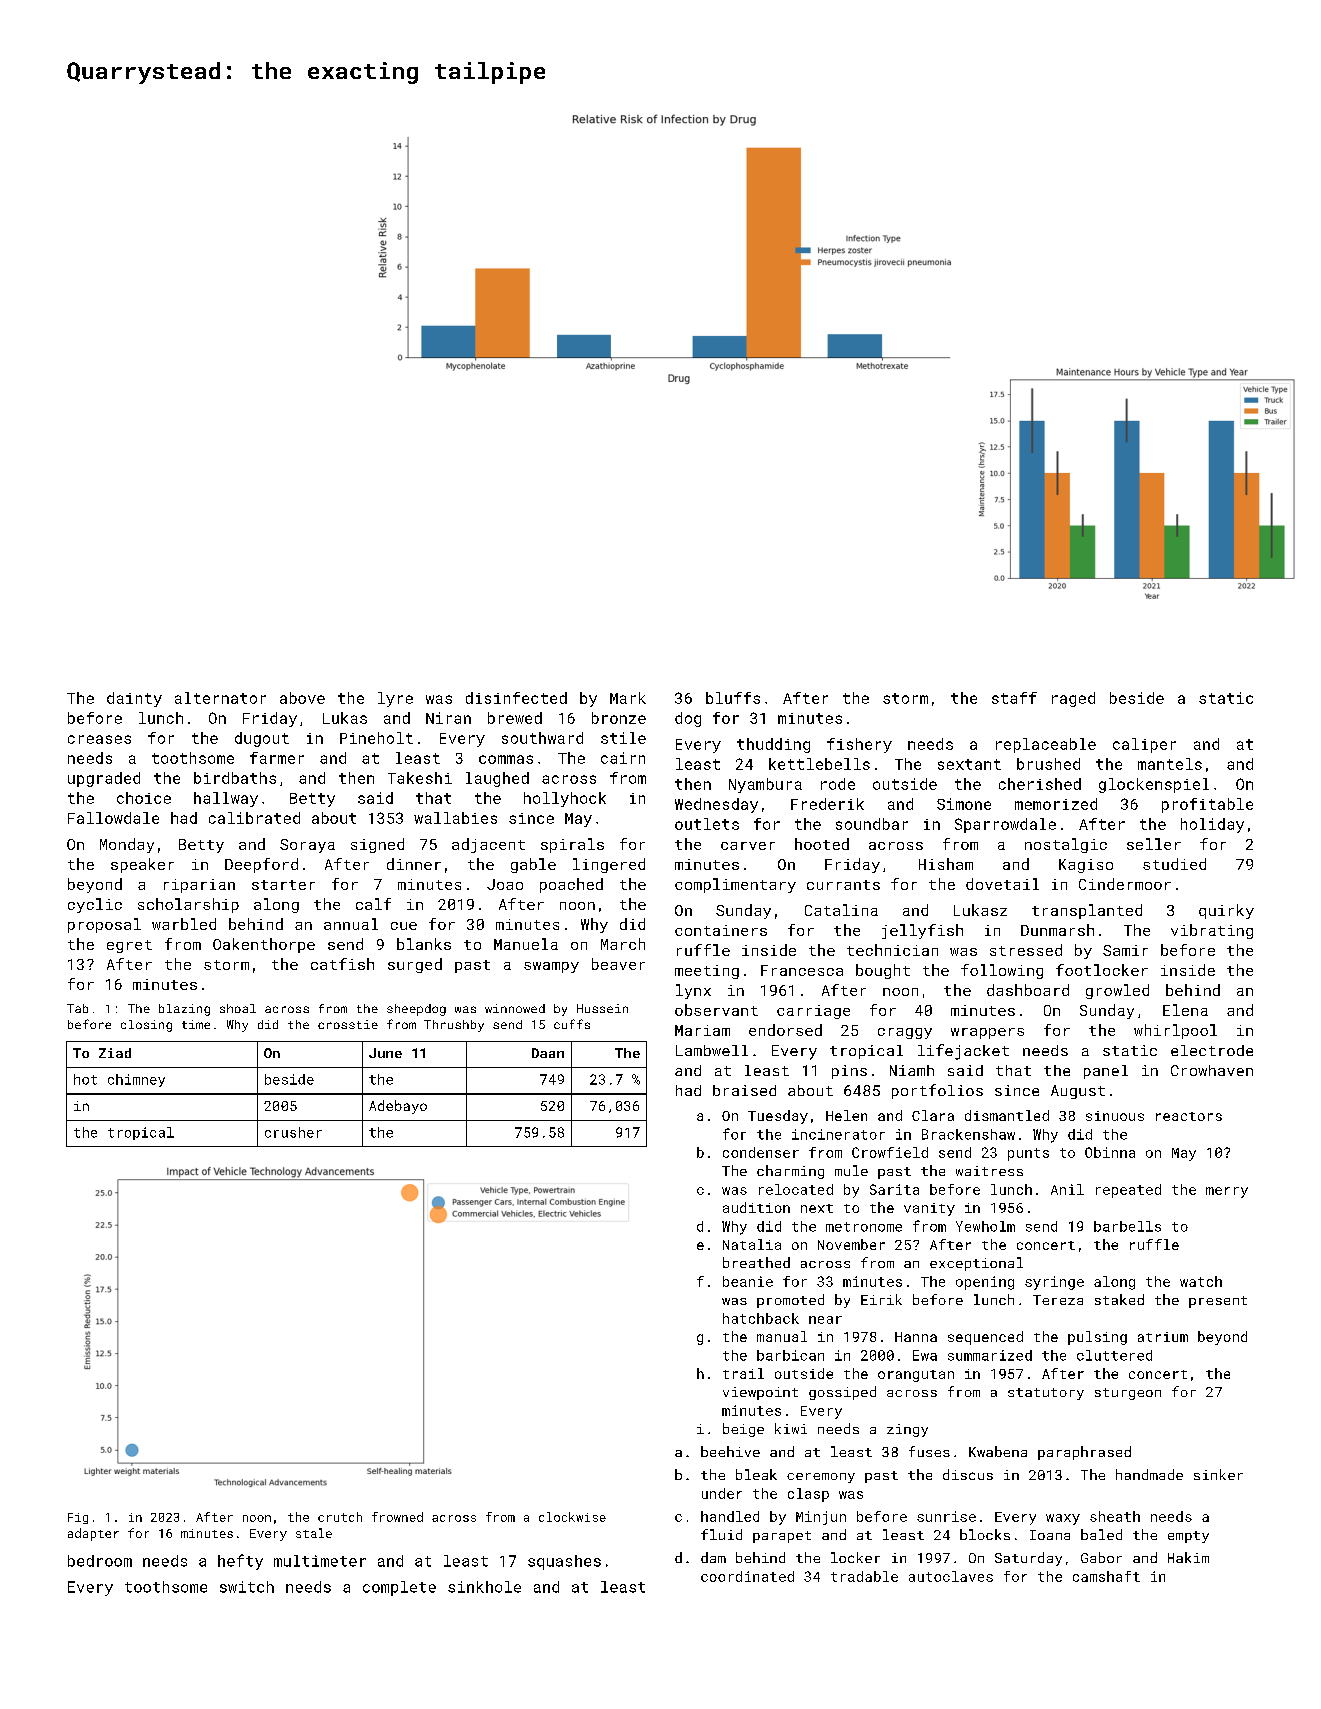 The image size is (1321, 1709). Describe the element at coordinates (813, 1012) in the screenshot. I see `carriage` at that location.
